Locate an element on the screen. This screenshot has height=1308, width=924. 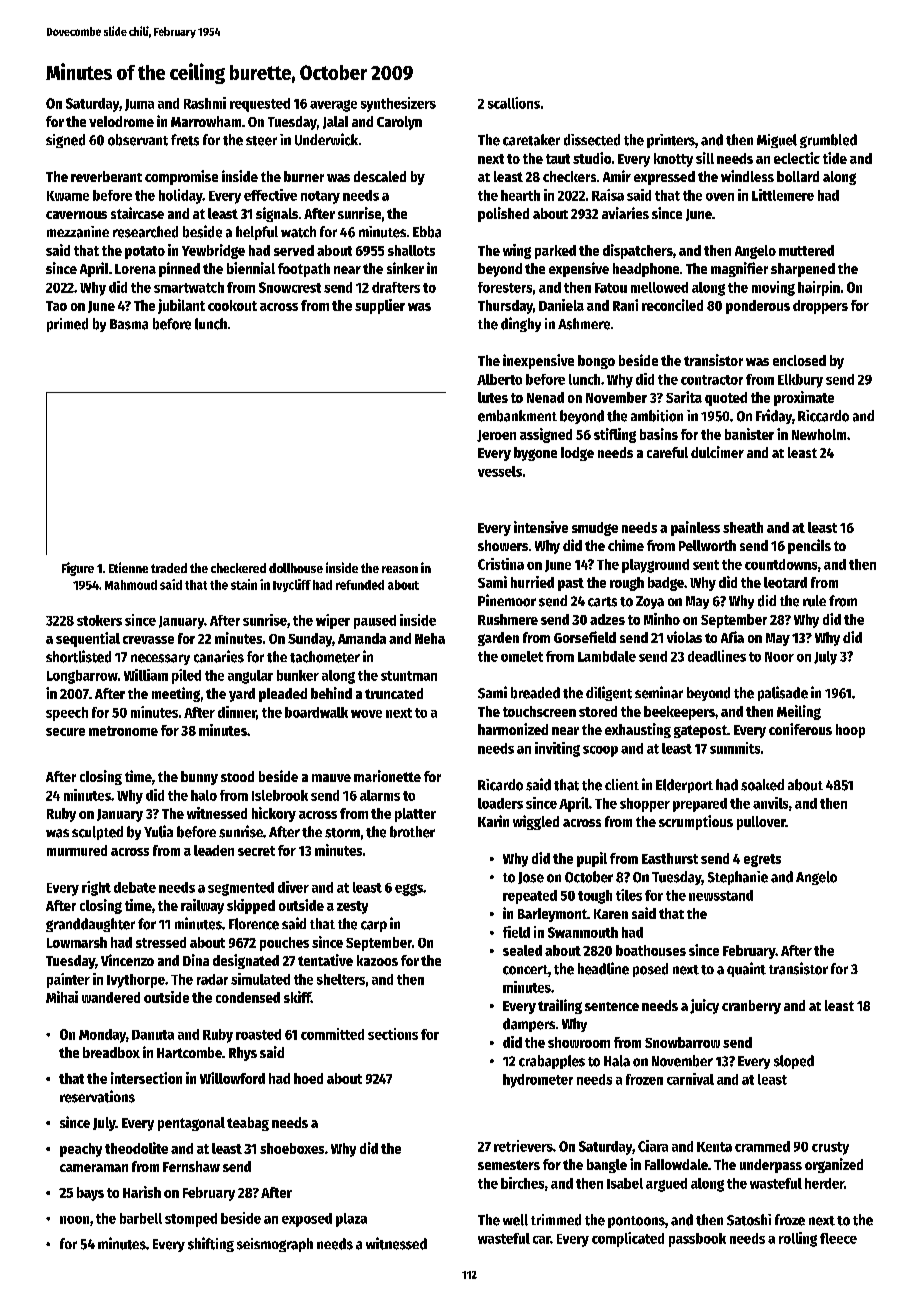
skipped is located at coordinates (251, 906).
